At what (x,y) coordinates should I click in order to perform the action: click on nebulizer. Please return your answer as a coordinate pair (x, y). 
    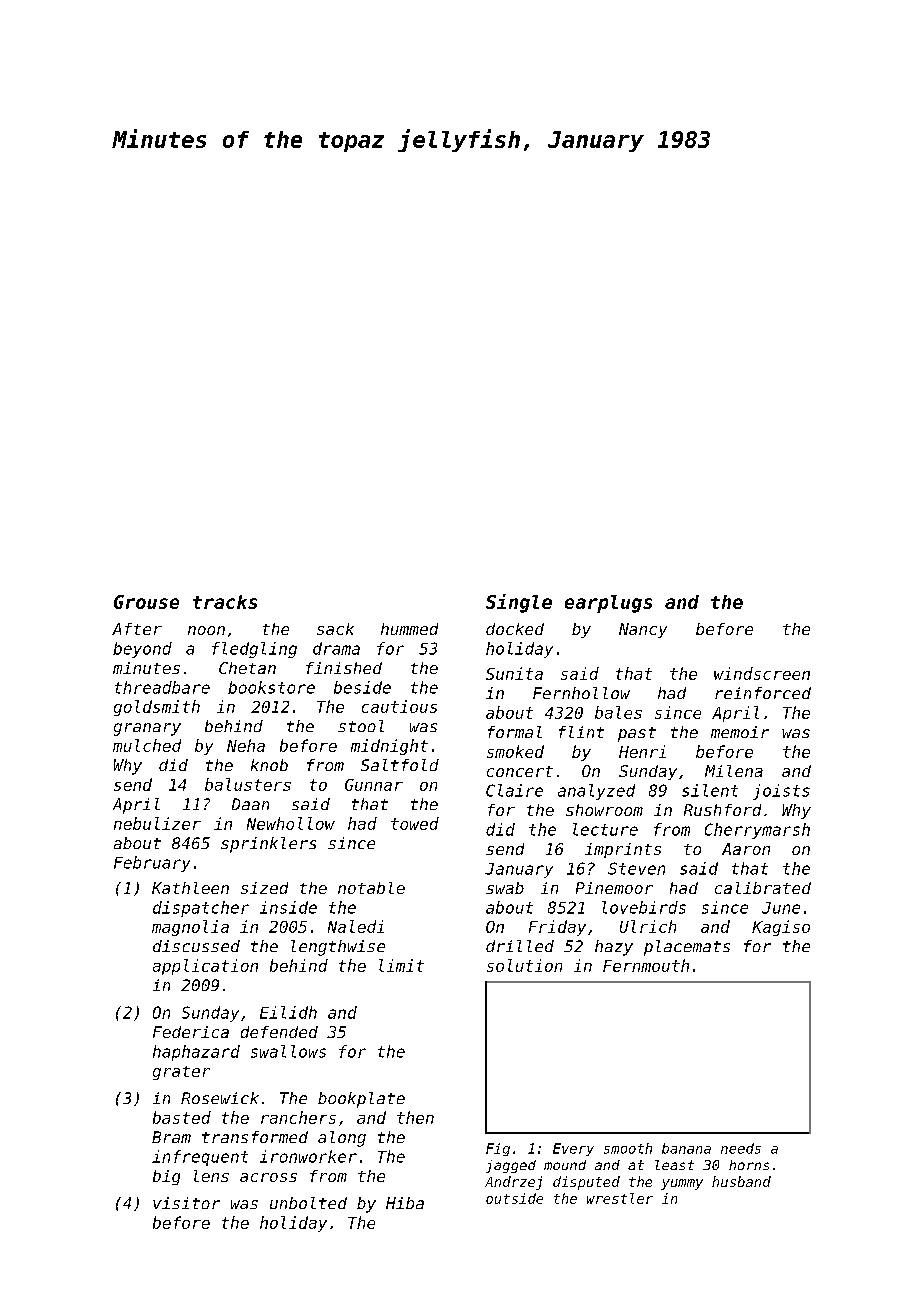
    Looking at the image, I should click on (157, 823).
